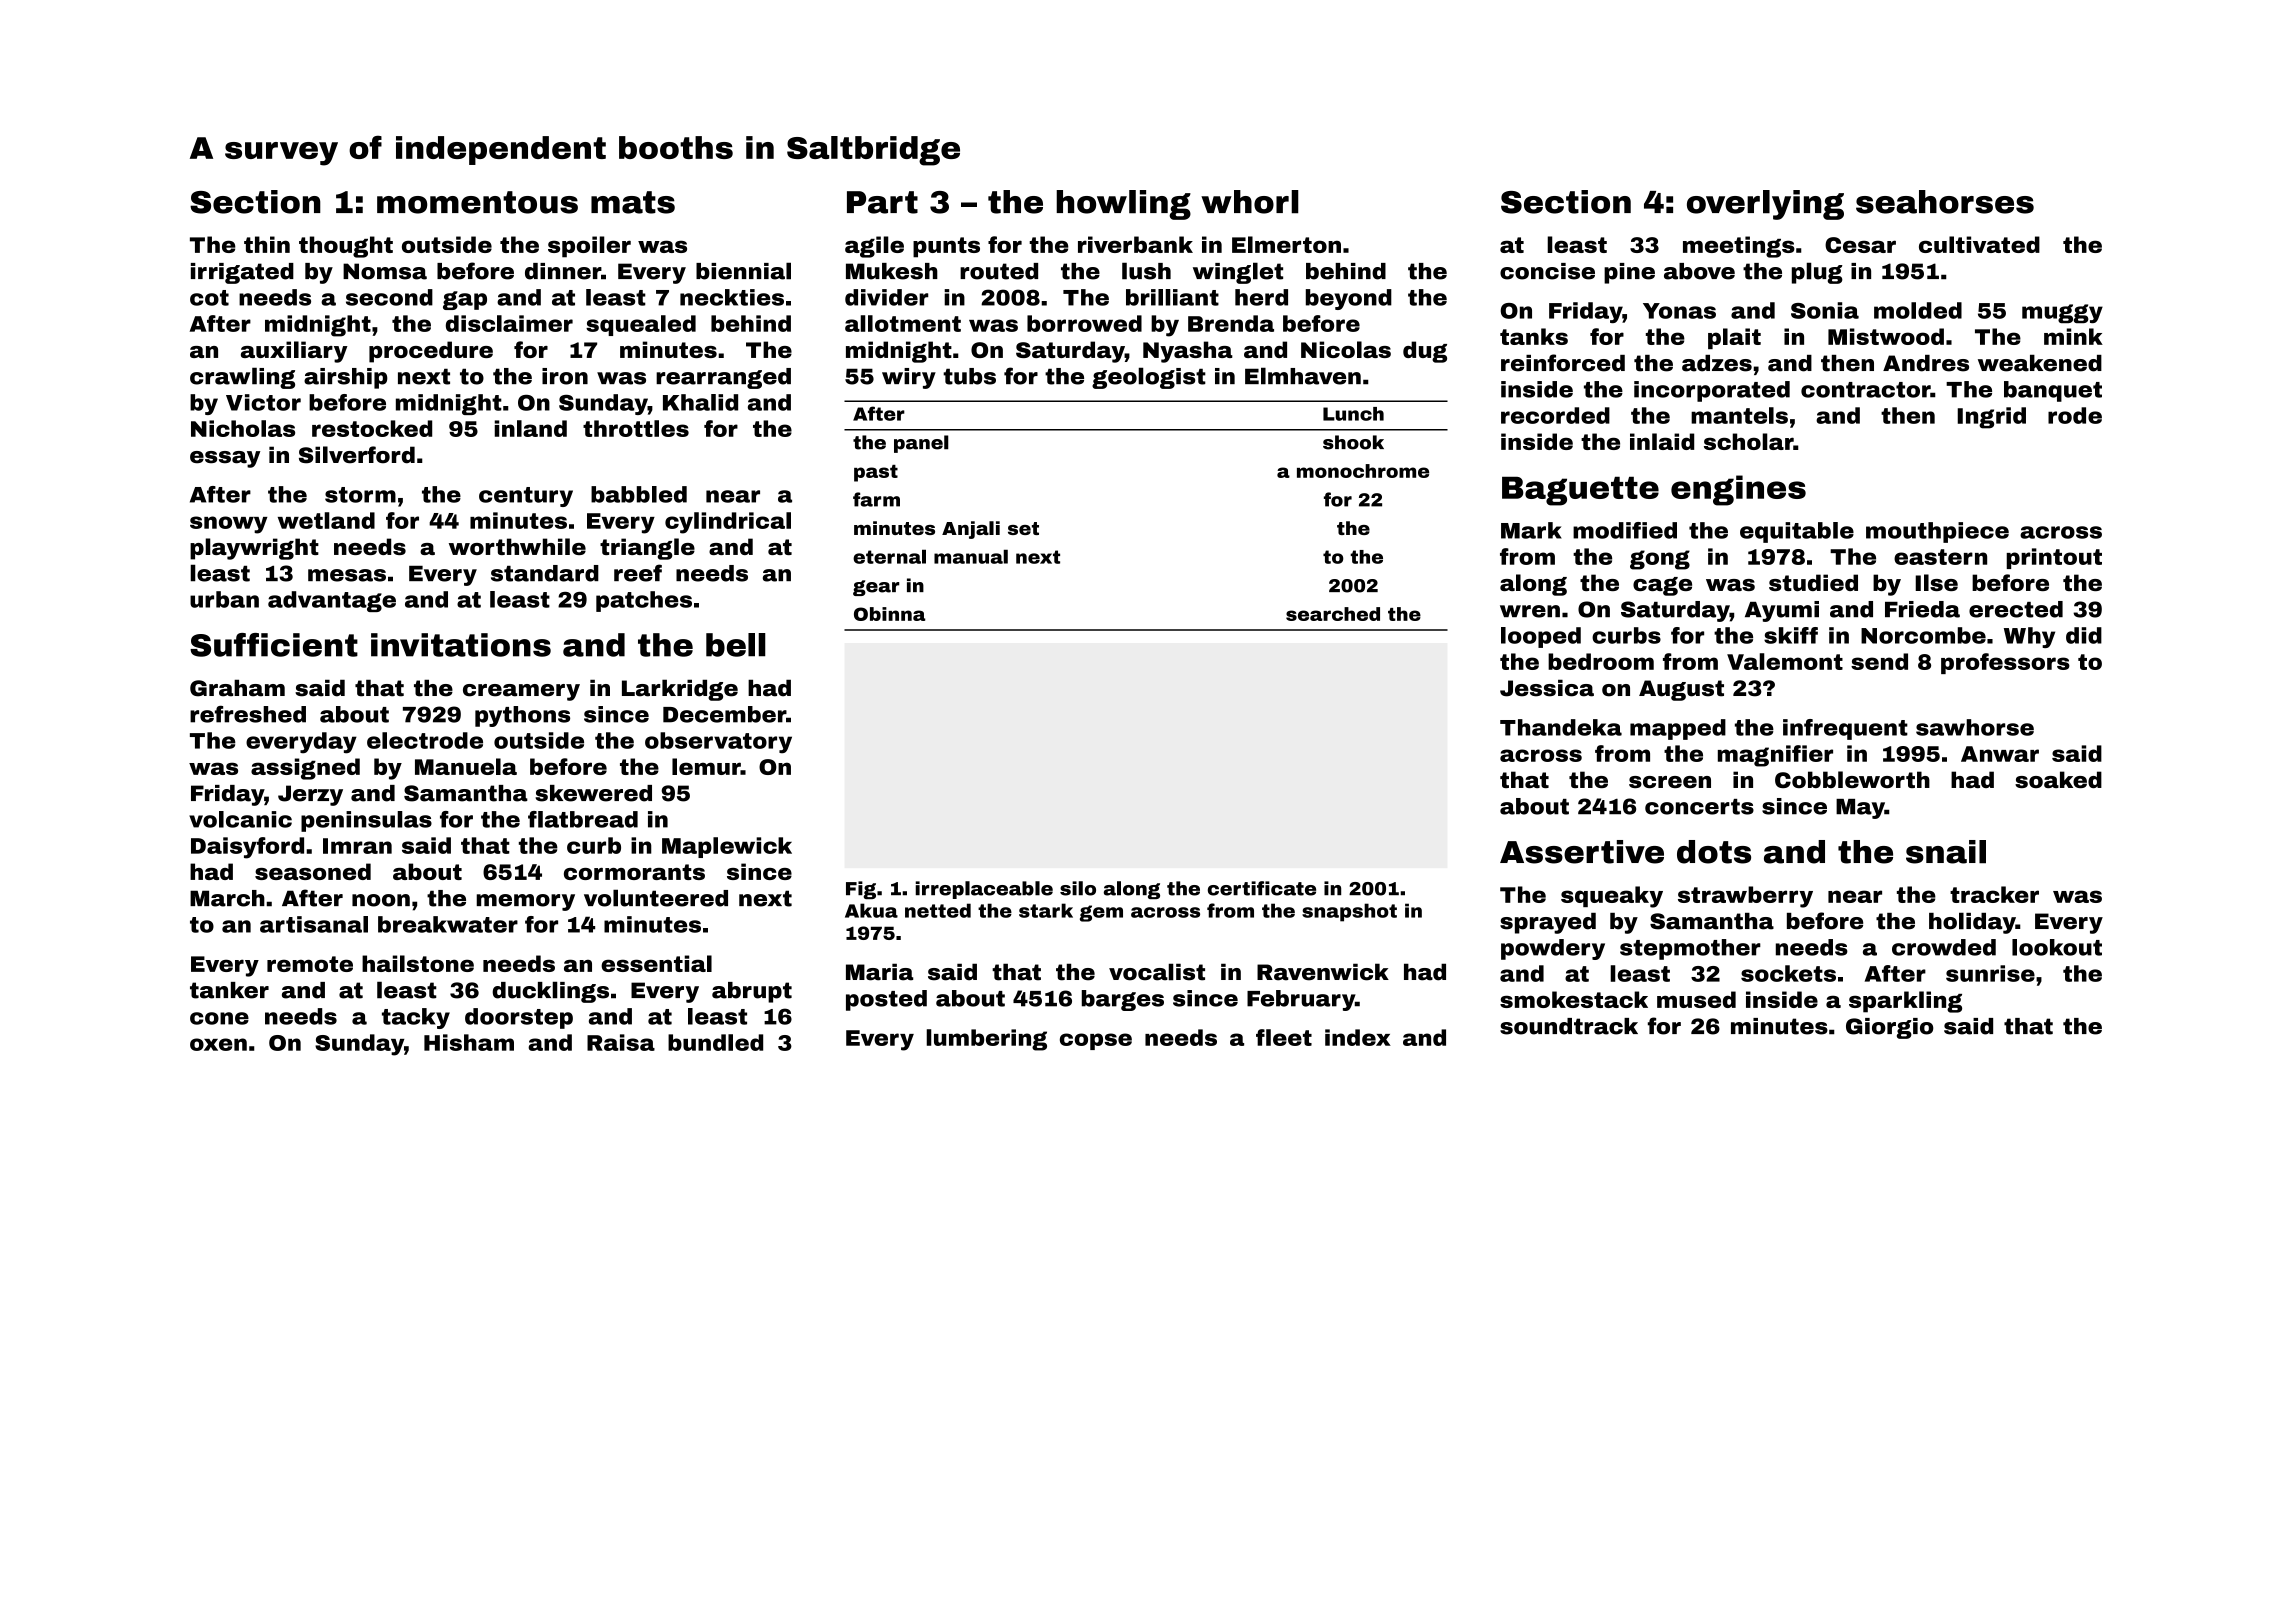 Image resolution: width=2292 pixels, height=1620 pixels. Describe the element at coordinates (1845, 729) in the screenshot. I see `infrequent` at that location.
